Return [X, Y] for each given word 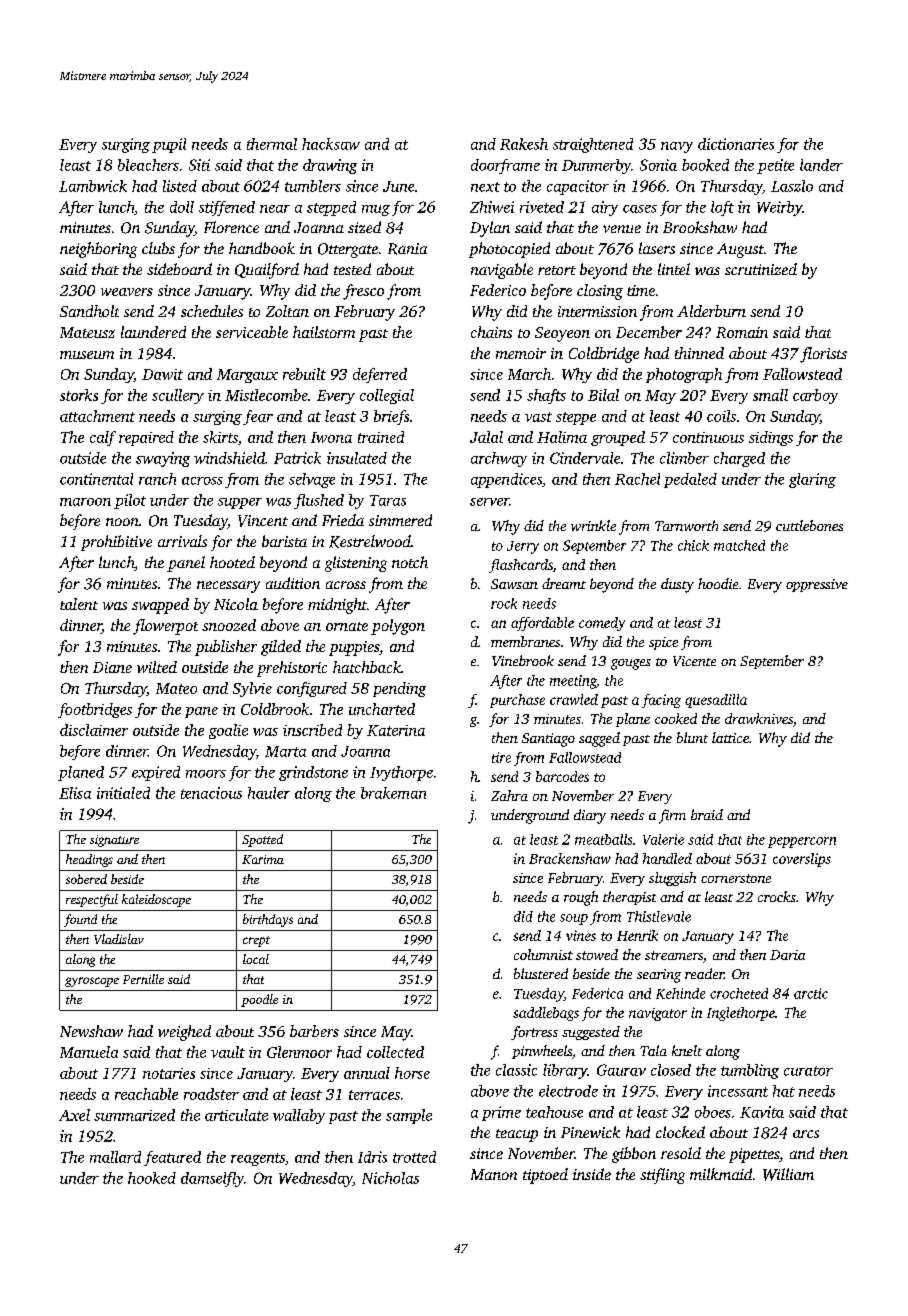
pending [399, 689]
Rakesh [524, 144]
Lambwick [93, 186]
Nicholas [390, 1178]
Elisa [75, 793]
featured [172, 1158]
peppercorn [802, 842]
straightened [593, 145]
